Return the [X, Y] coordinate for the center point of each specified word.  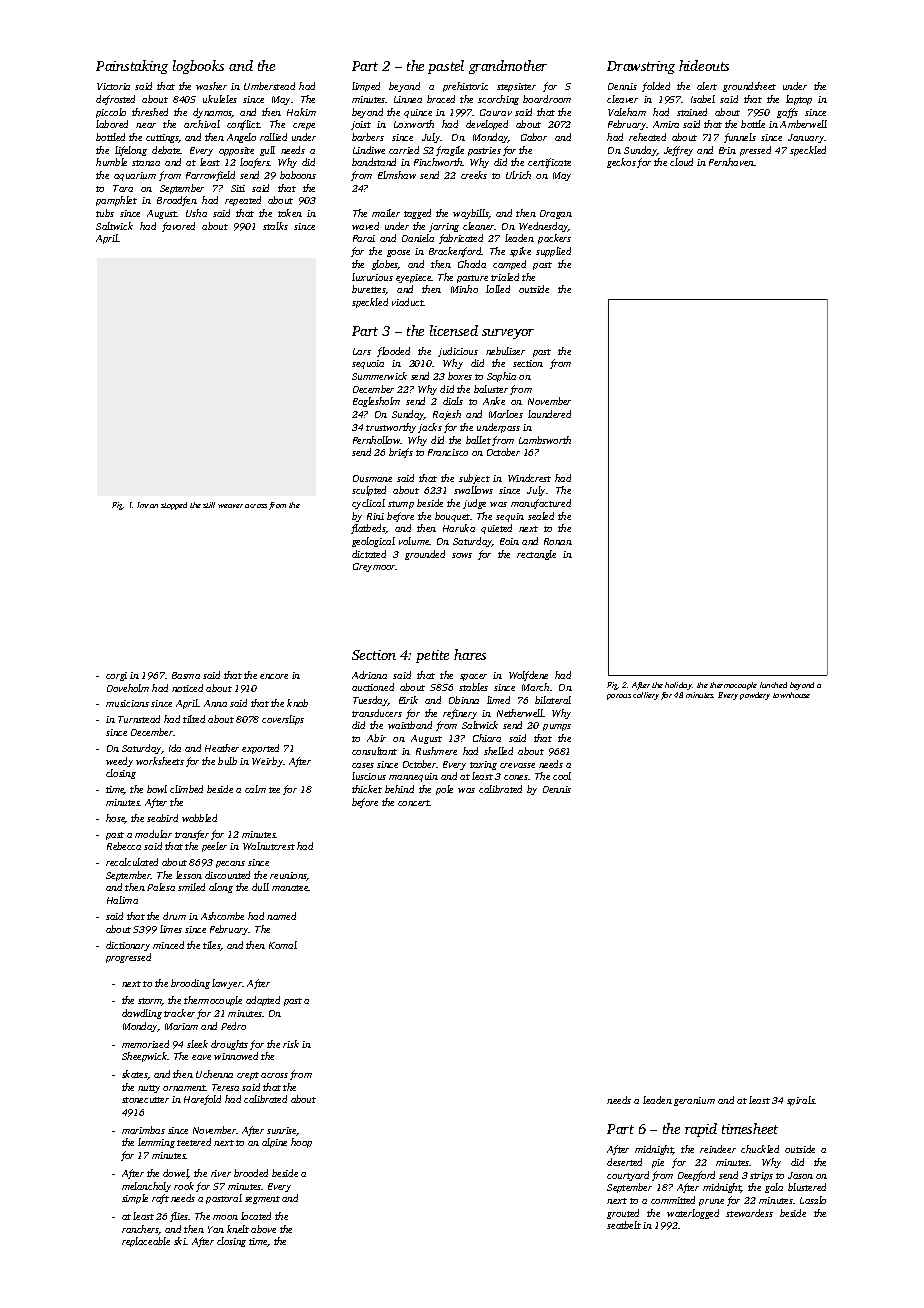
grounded [425, 555]
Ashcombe [222, 916]
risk [291, 1044]
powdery [755, 696]
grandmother [508, 67]
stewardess [749, 1213]
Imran [147, 505]
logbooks [198, 67]
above [263, 1229]
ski [180, 1241]
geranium [694, 1101]
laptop [799, 100]
